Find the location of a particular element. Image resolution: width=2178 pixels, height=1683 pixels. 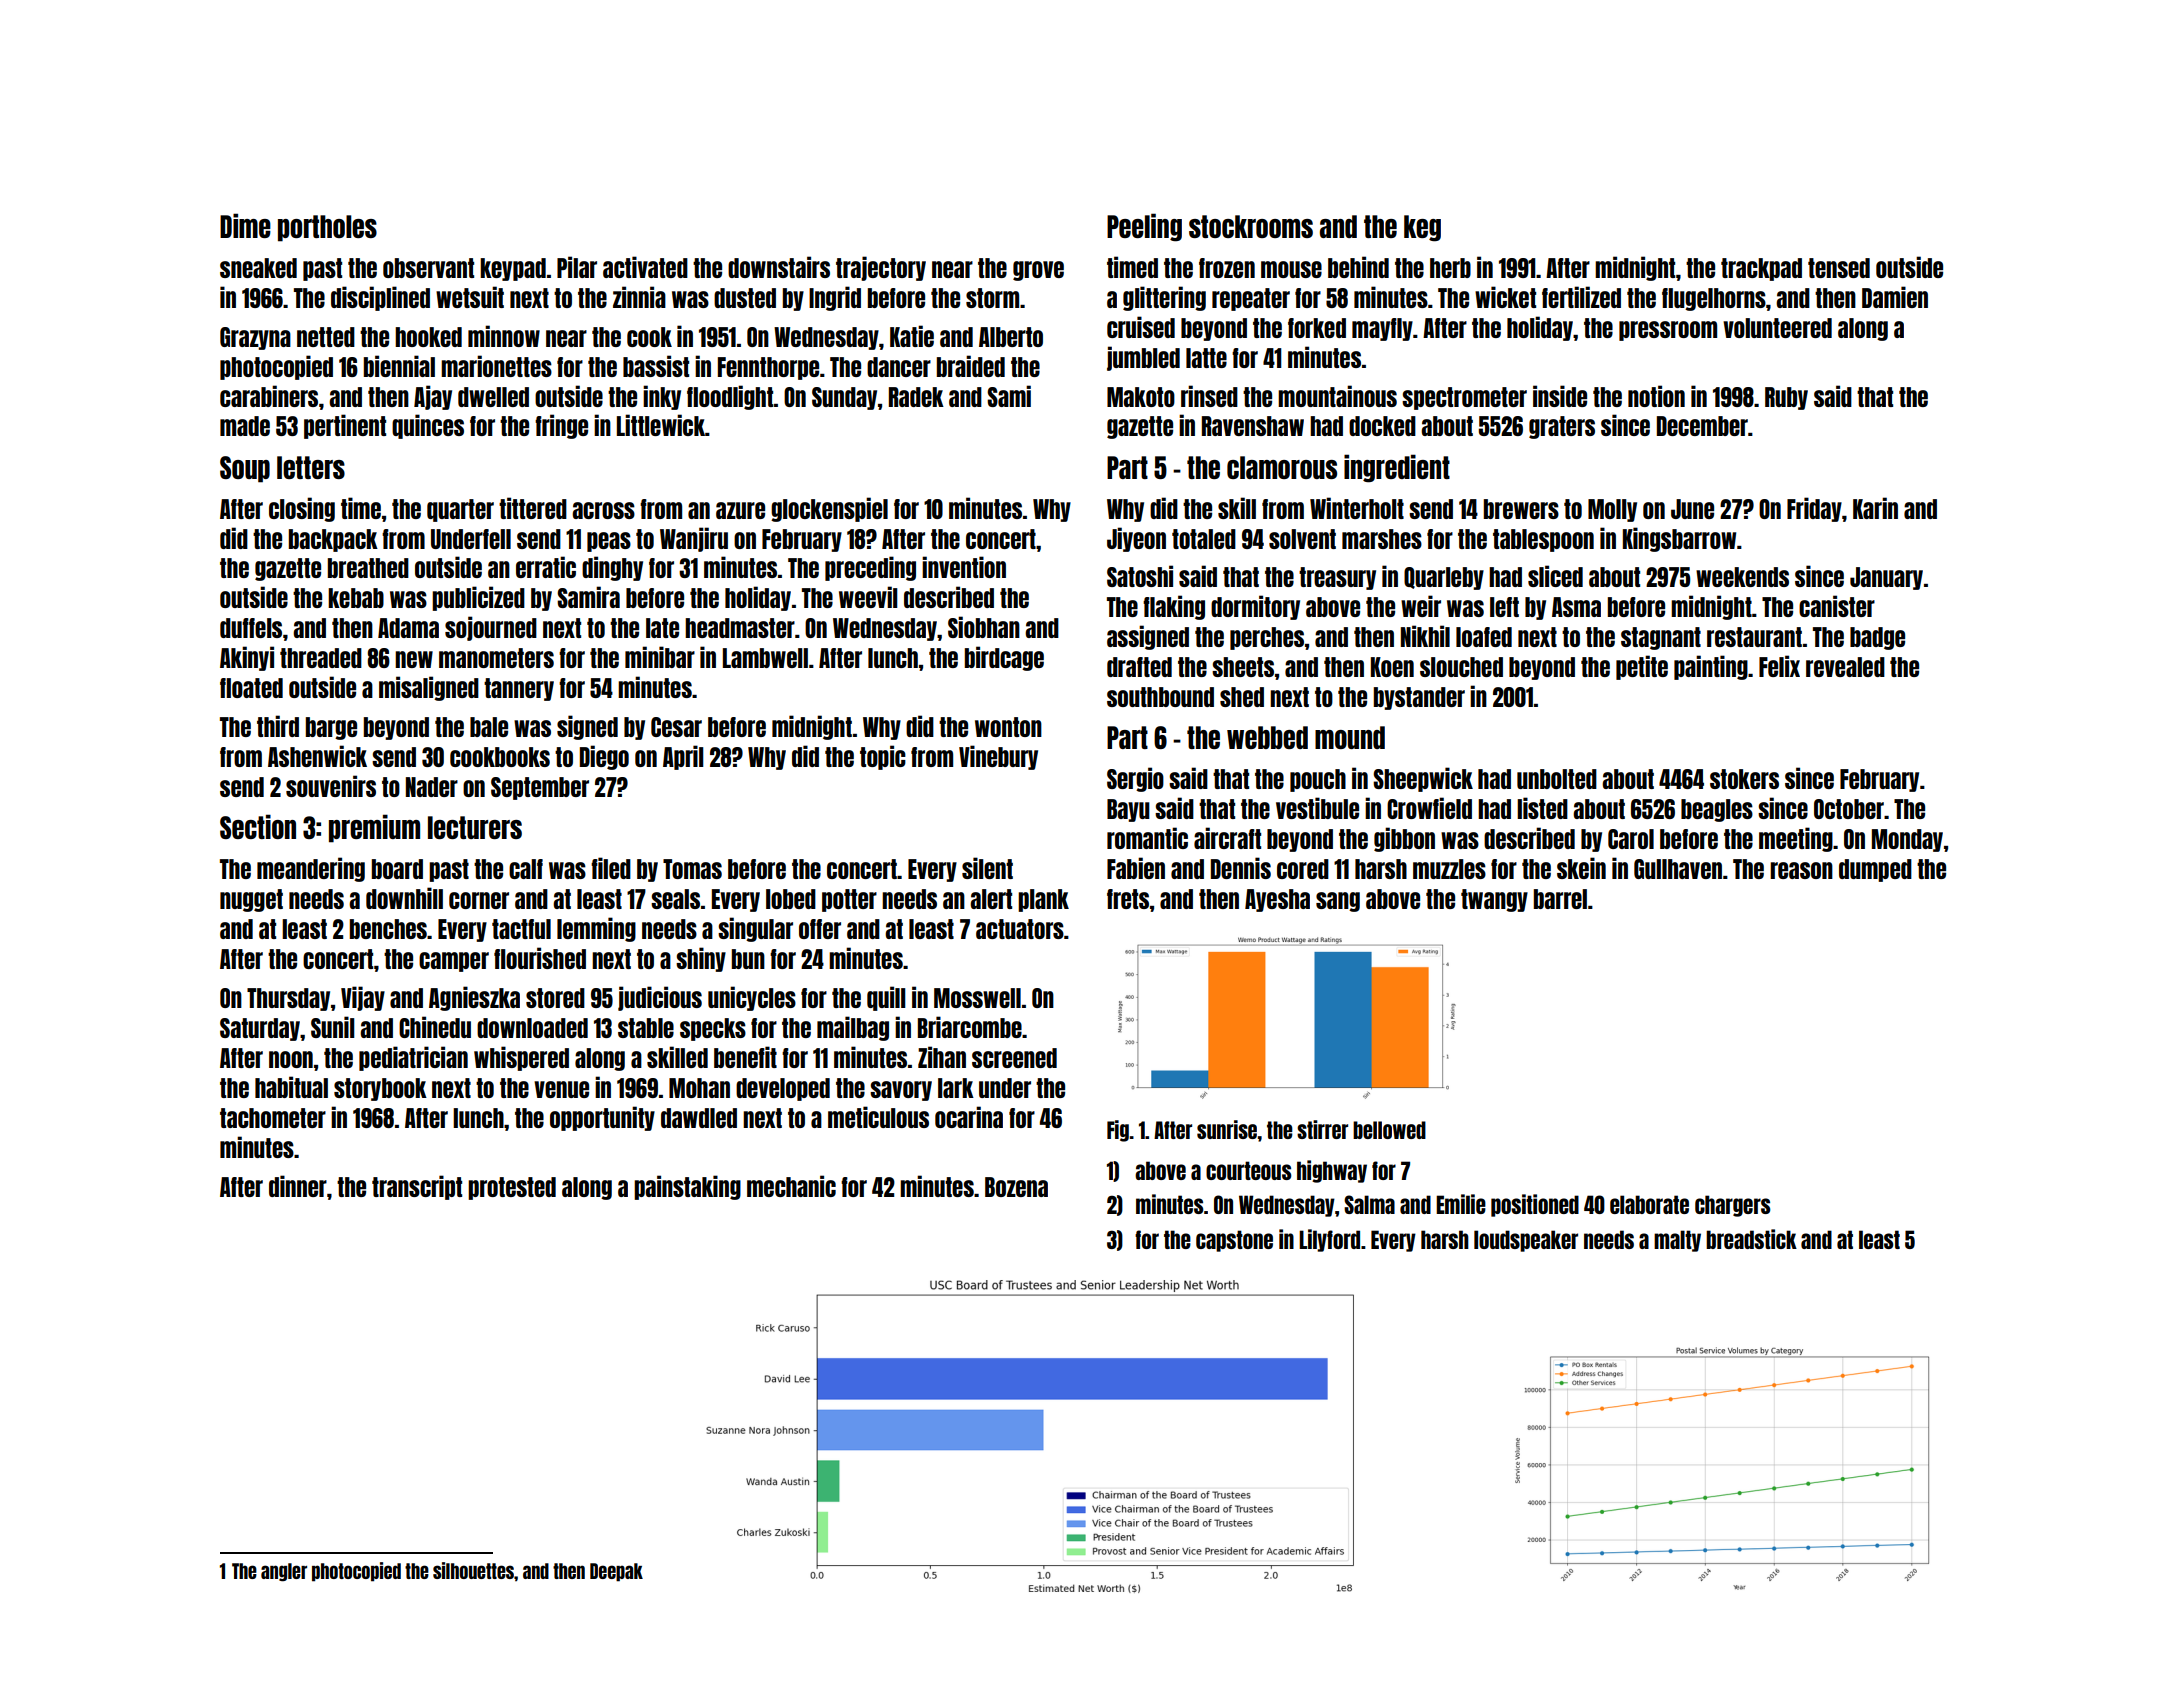

Bayu is located at coordinates (1128, 810).
